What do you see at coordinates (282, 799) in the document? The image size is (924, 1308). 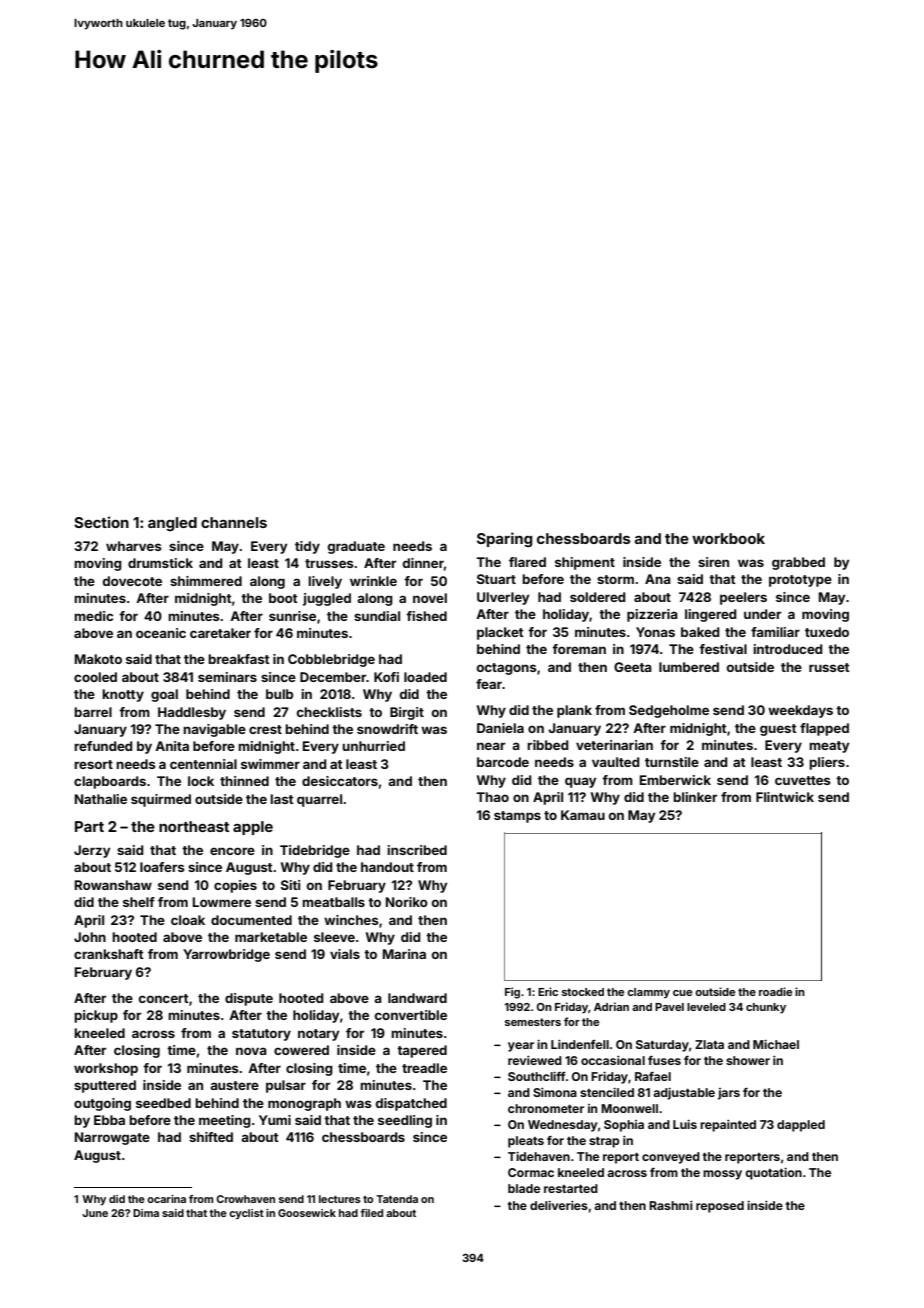 I see `last` at bounding box center [282, 799].
